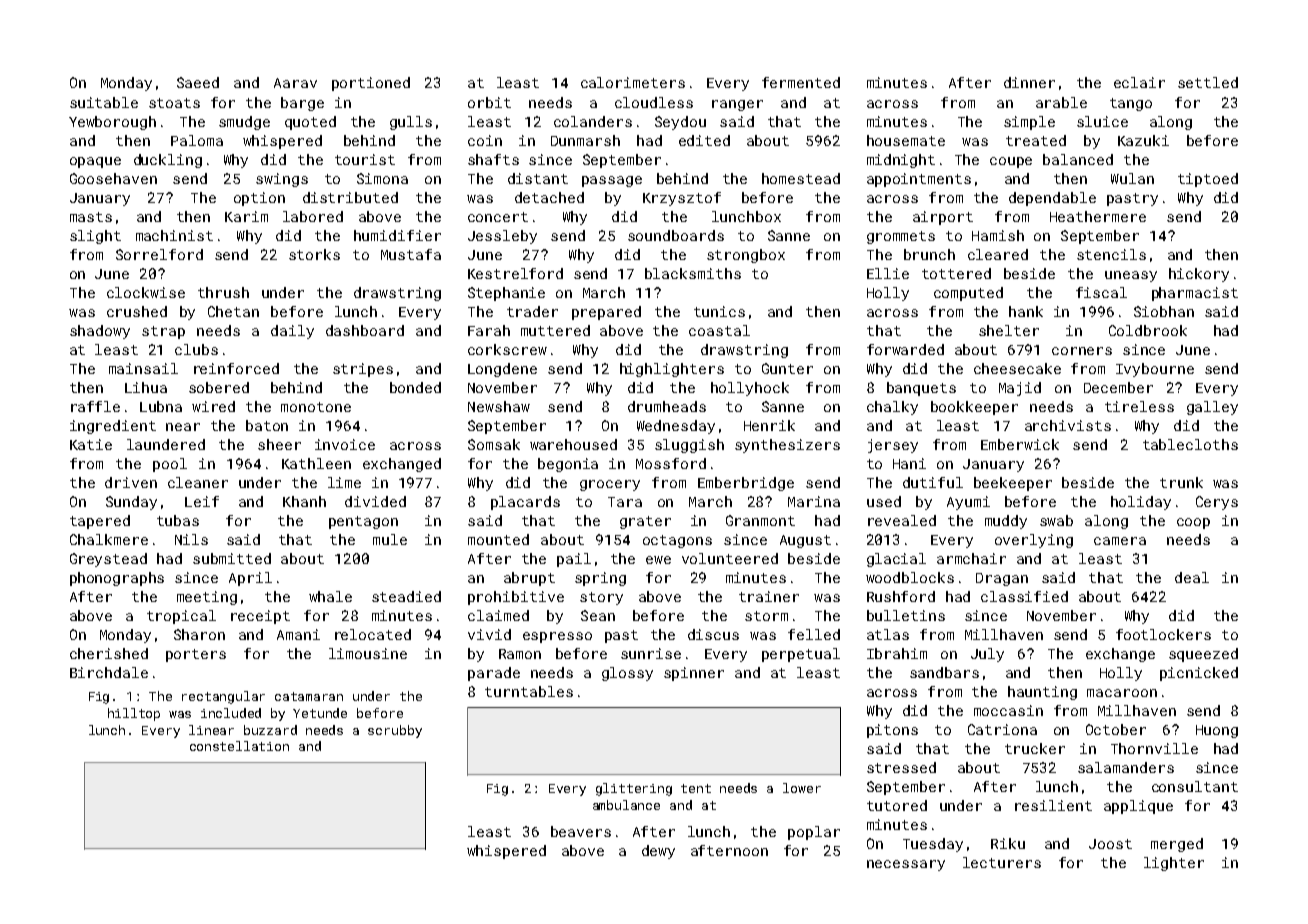  What do you see at coordinates (1029, 82) in the screenshot?
I see `dinner` at bounding box center [1029, 82].
